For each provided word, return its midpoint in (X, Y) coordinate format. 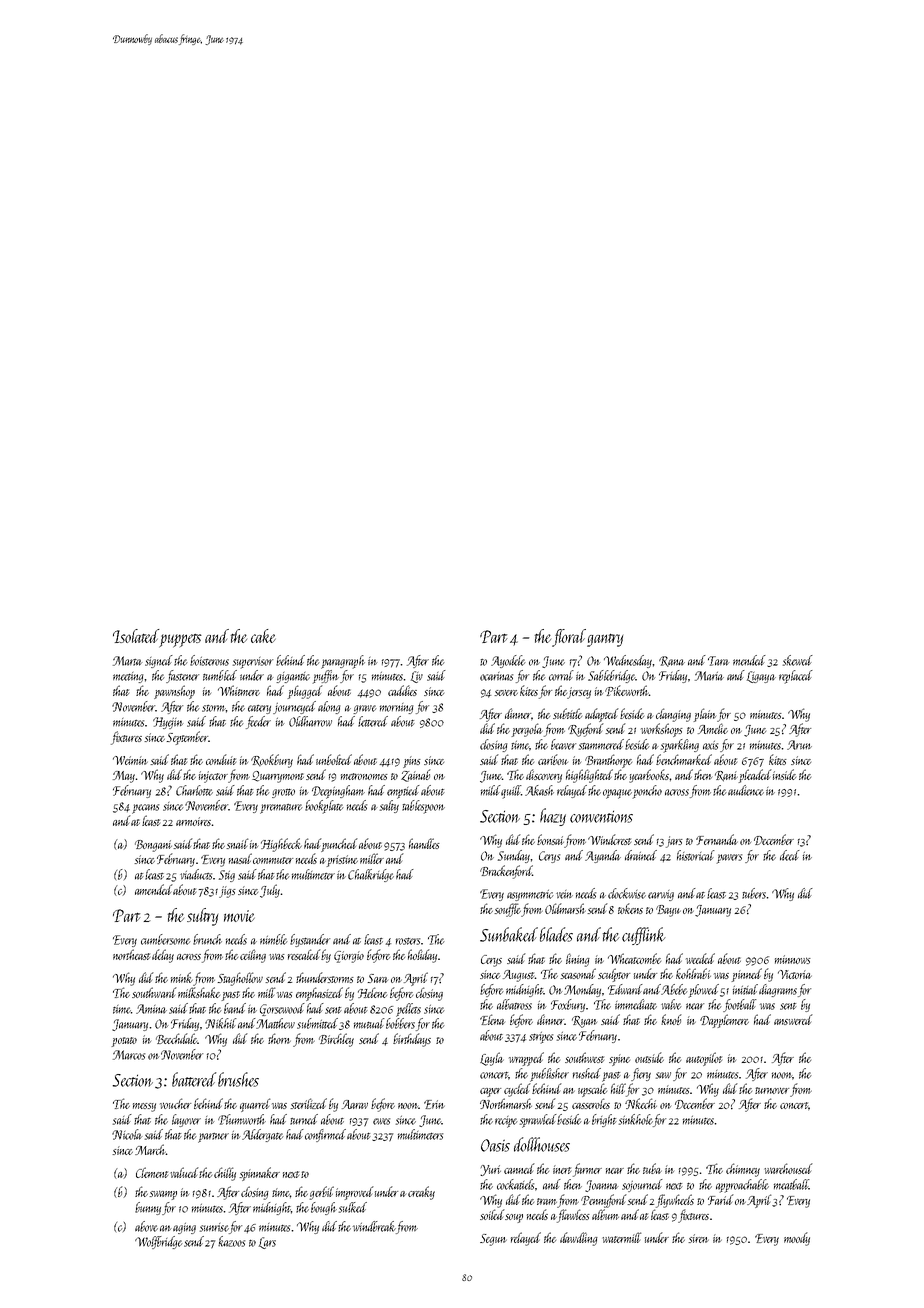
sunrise (214, 1227)
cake (263, 636)
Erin (434, 1104)
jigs (227, 892)
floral (569, 638)
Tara (719, 661)
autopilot (704, 1059)
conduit (221, 759)
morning (396, 708)
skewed (798, 660)
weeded (700, 958)
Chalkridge (371, 875)
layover (186, 1120)
